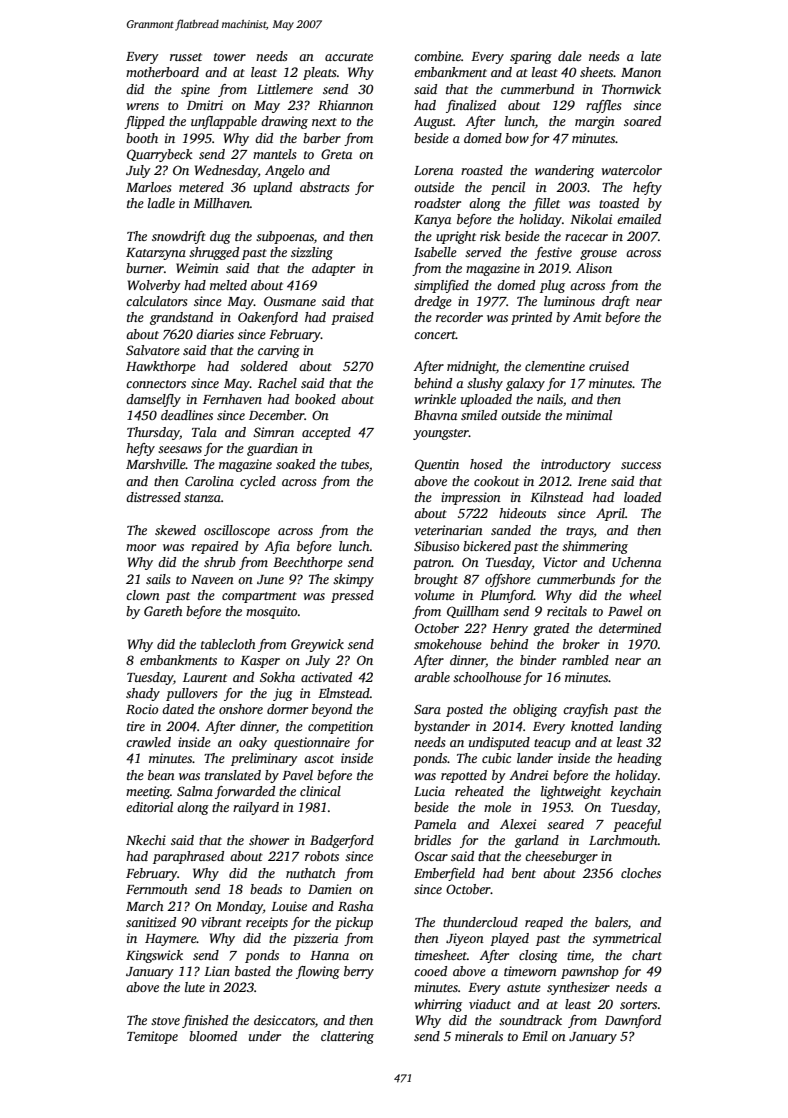 This page has height=1118, width=788. Describe the element at coordinates (598, 255) in the page. I see `grouse` at that location.
